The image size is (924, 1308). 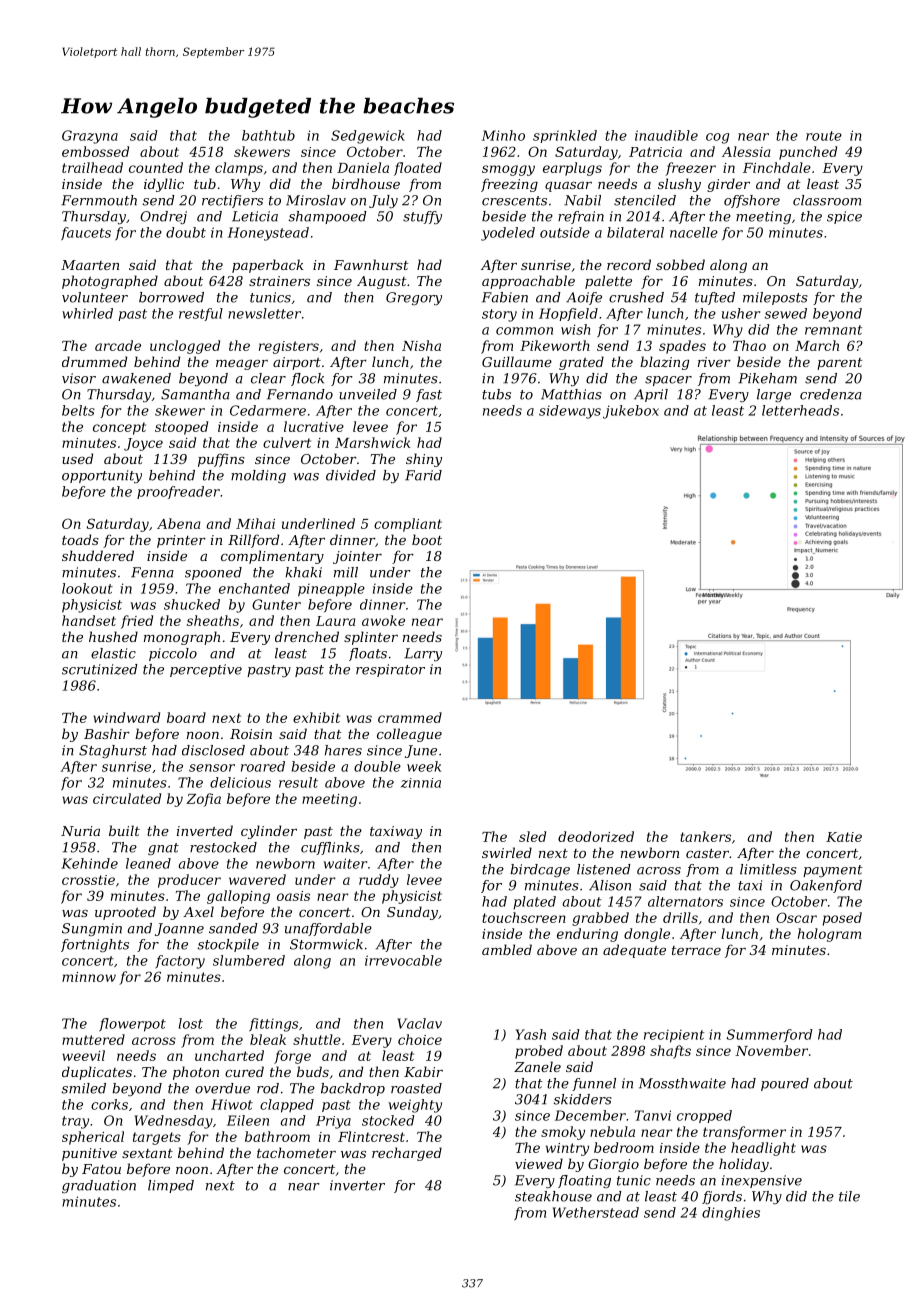 What do you see at coordinates (296, 1152) in the screenshot?
I see `tachometer` at bounding box center [296, 1152].
